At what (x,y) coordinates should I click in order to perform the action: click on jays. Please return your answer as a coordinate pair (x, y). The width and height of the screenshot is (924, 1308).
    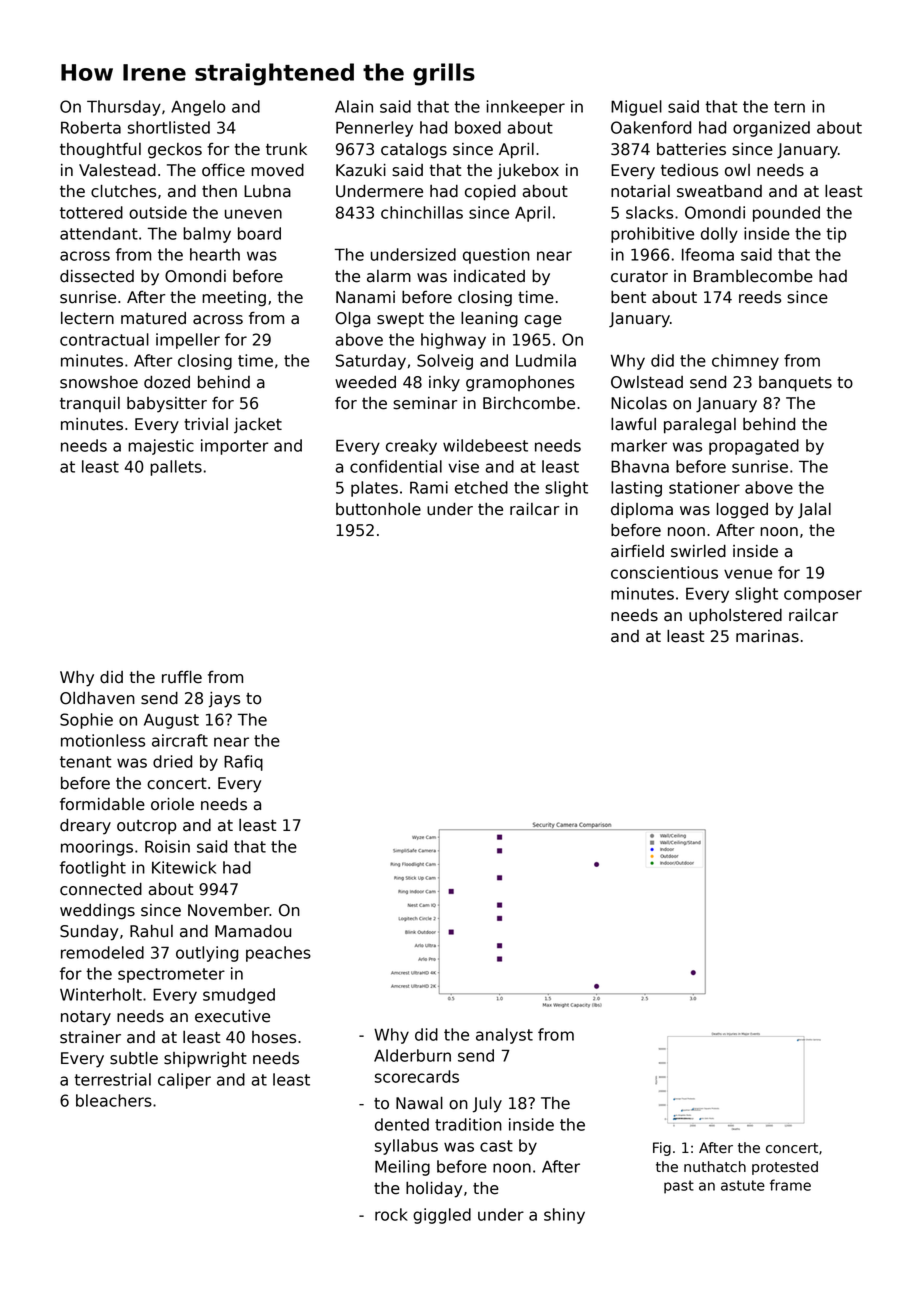
    Looking at the image, I should click on (224, 700).
